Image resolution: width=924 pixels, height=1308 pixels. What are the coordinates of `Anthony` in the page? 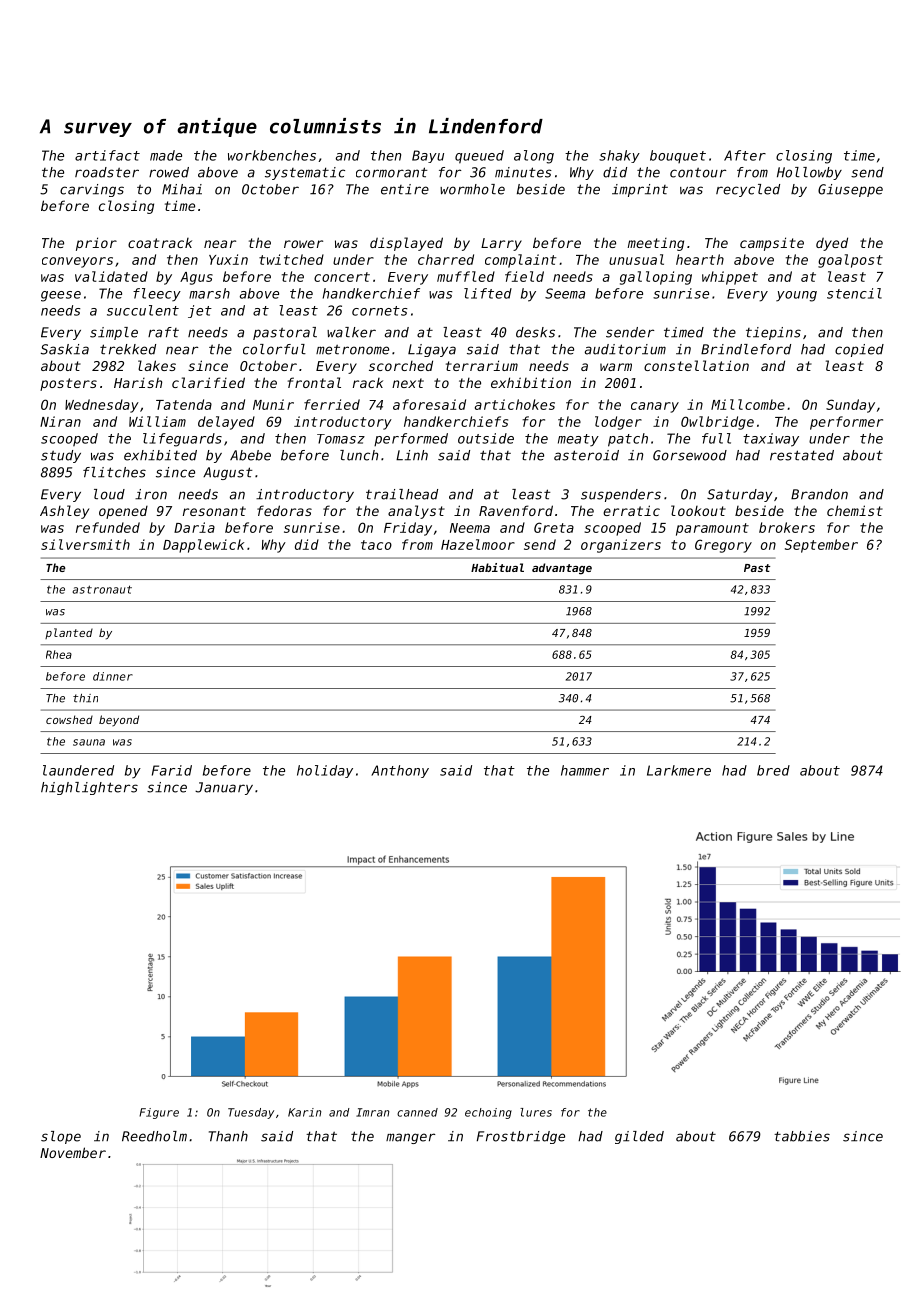 It's located at (400, 771).
